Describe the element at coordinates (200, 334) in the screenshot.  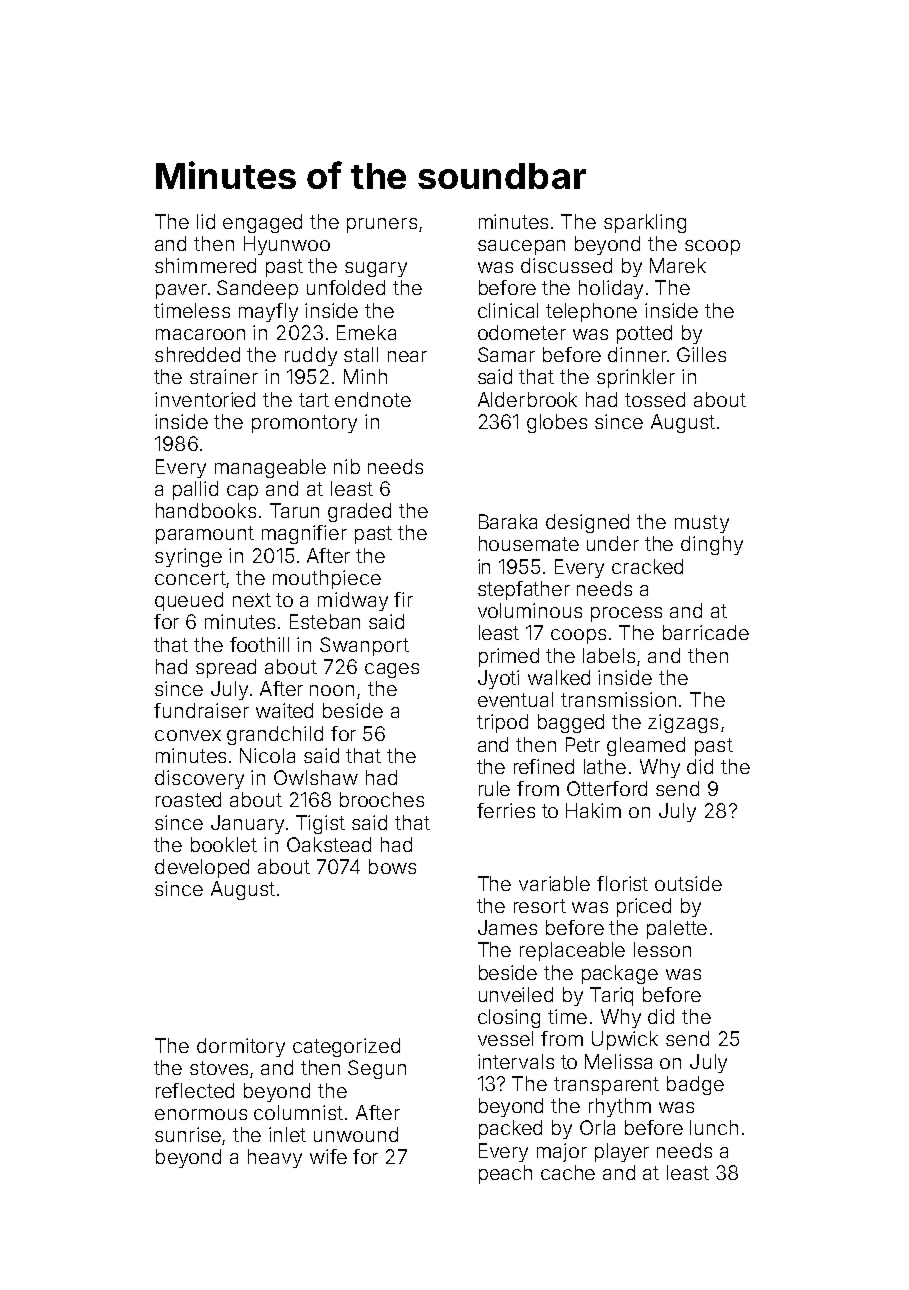
I see `macaroon` at that location.
